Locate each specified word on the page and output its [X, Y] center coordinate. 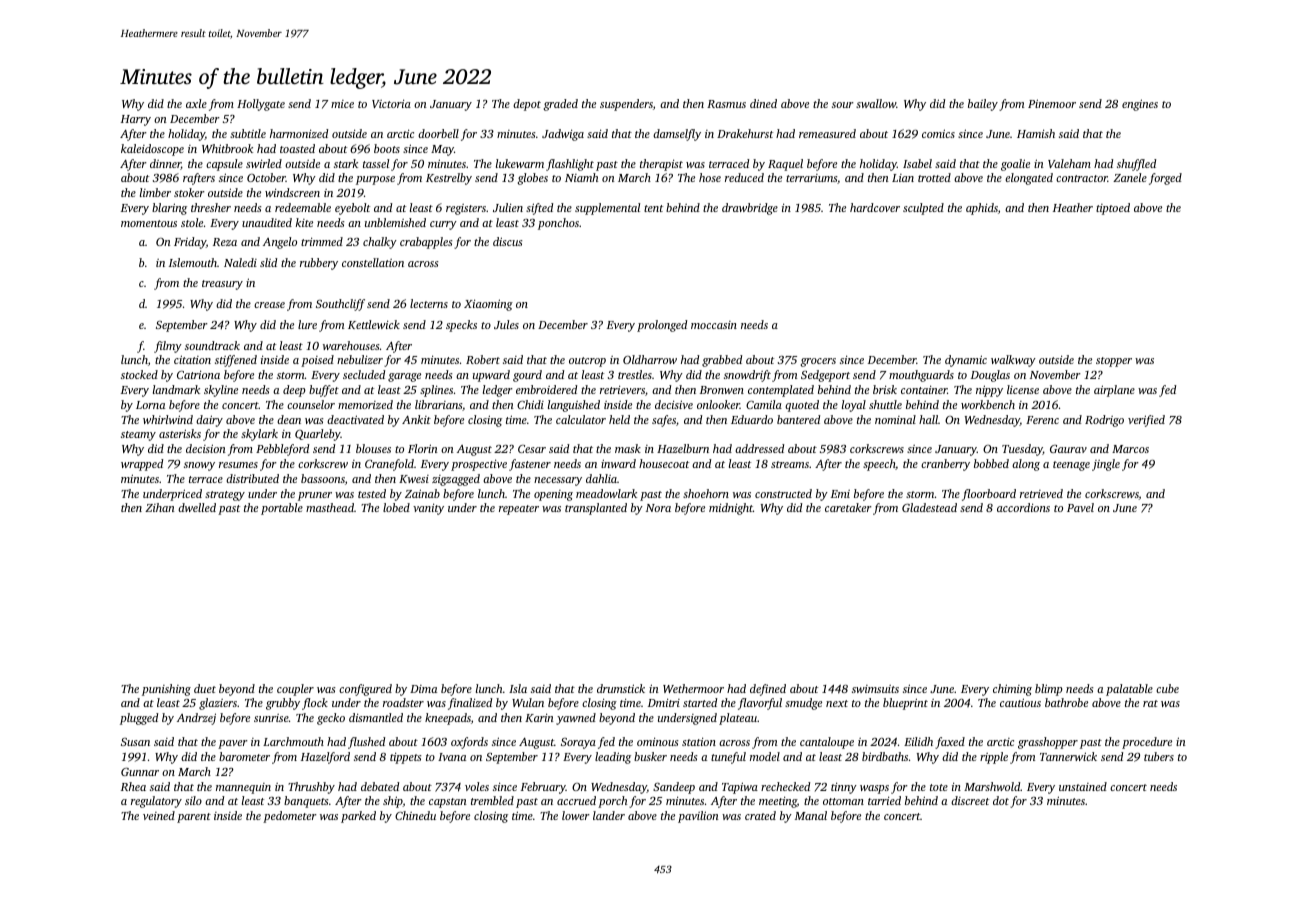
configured [365, 690]
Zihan [160, 507]
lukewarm [520, 163]
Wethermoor [693, 688]
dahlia [601, 478]
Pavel [1080, 507]
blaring [169, 209]
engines [1140, 105]
